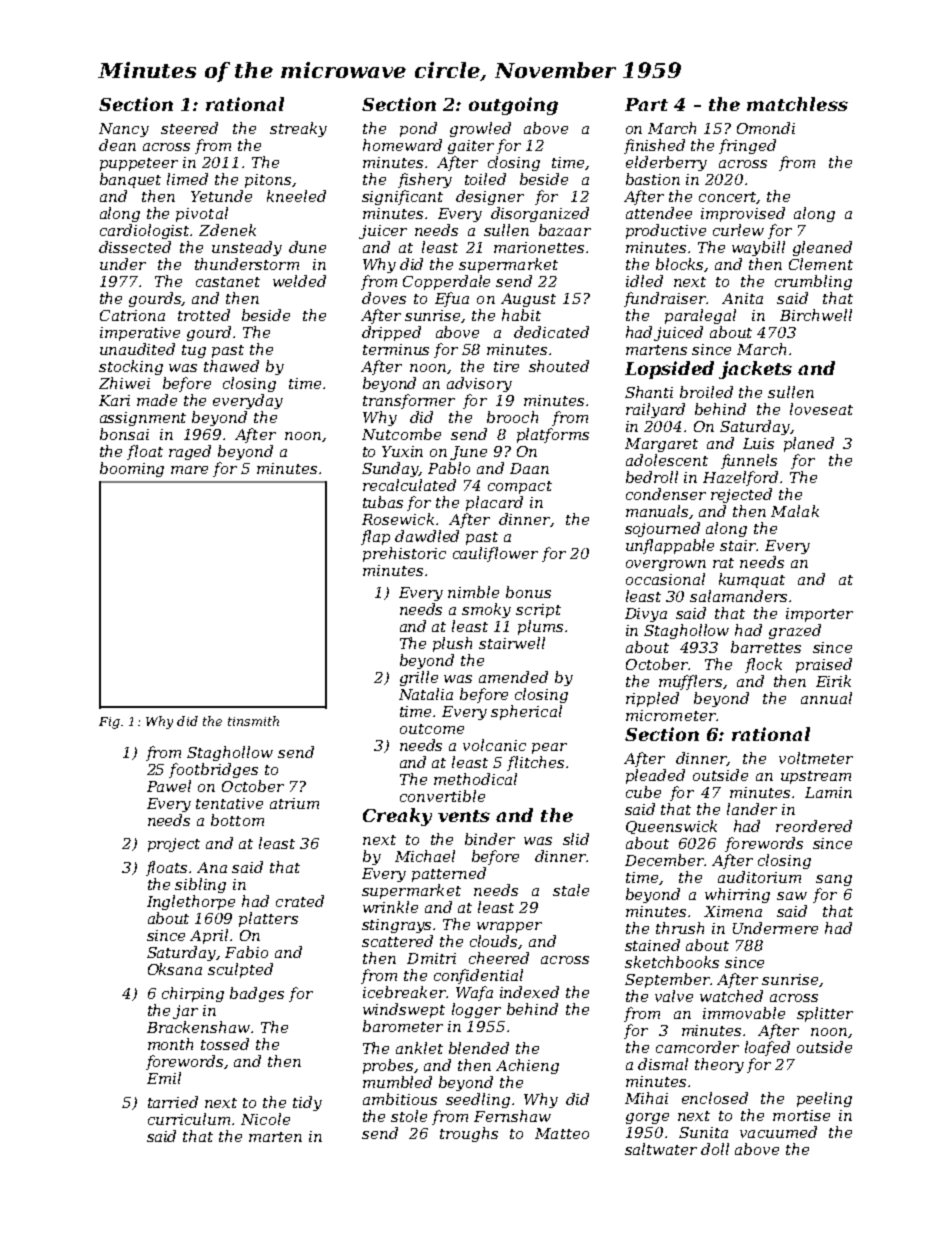 This image has width=952, height=1233. What do you see at coordinates (109, 723) in the image?
I see `Fig` at bounding box center [109, 723].
